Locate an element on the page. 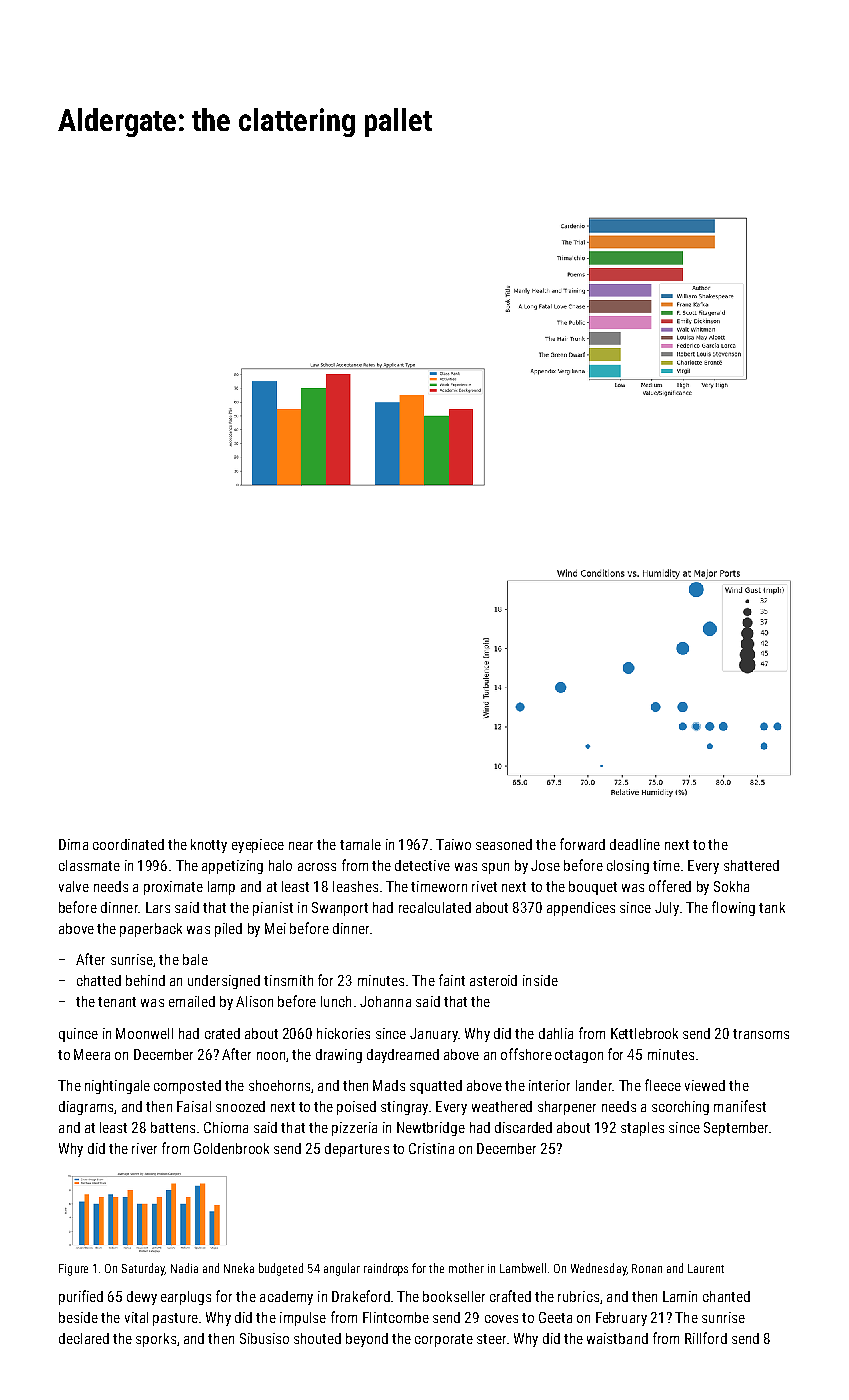 This document has height=1400, width=849. waistband is located at coordinates (617, 1338).
